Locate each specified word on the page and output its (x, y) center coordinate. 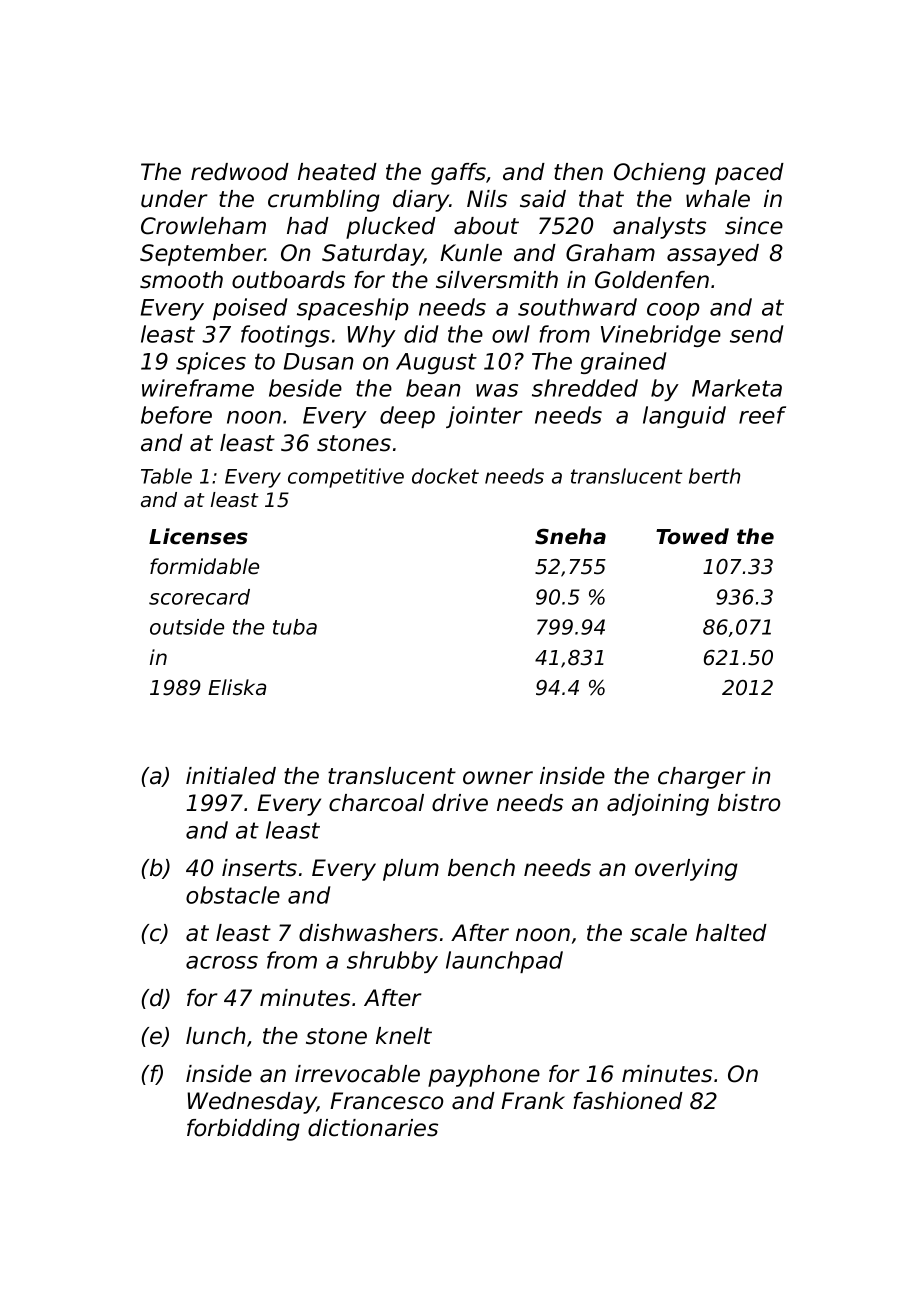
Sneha (570, 536)
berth (714, 476)
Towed (692, 536)
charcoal (376, 803)
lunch (216, 1036)
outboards (288, 280)
